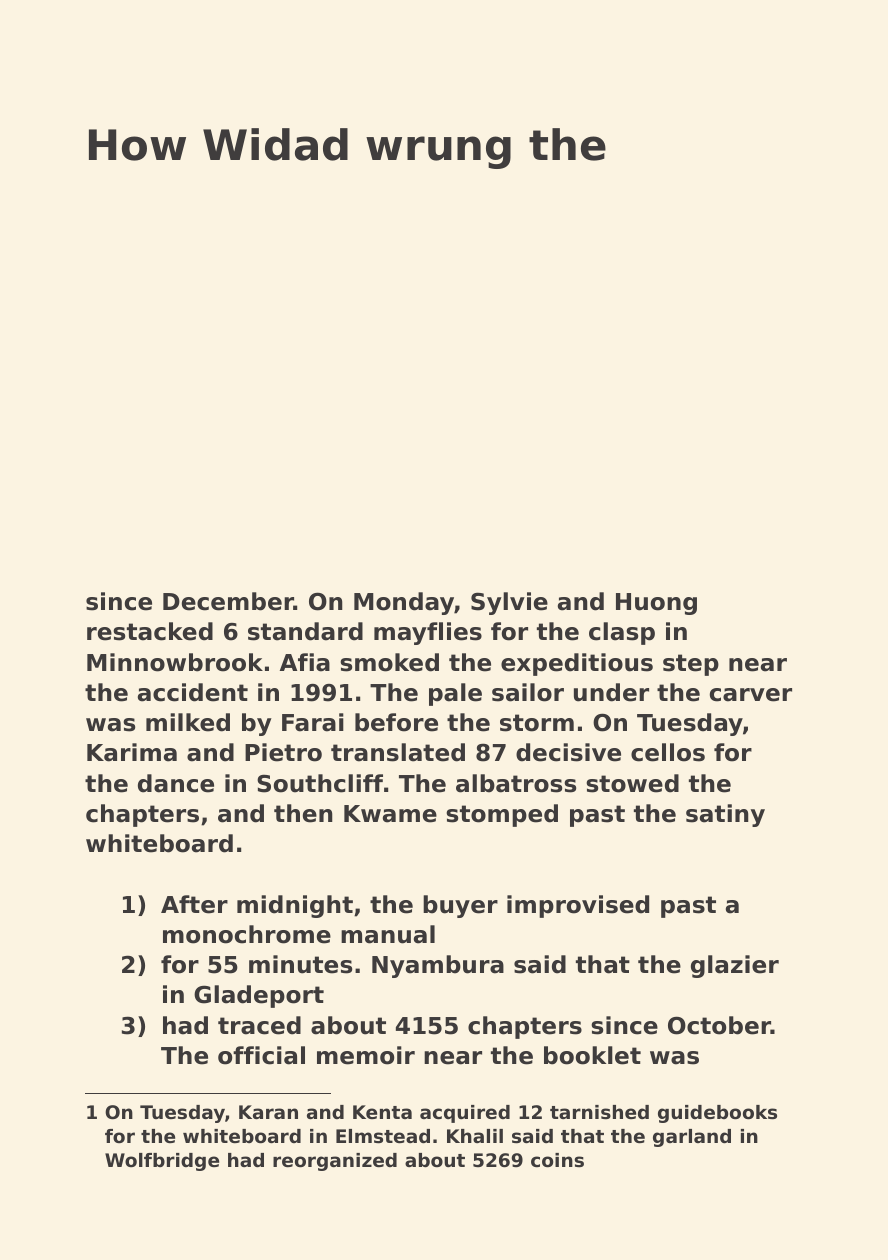 This document has height=1260, width=888. What do you see at coordinates (335, 1162) in the document?
I see `reorganized` at bounding box center [335, 1162].
